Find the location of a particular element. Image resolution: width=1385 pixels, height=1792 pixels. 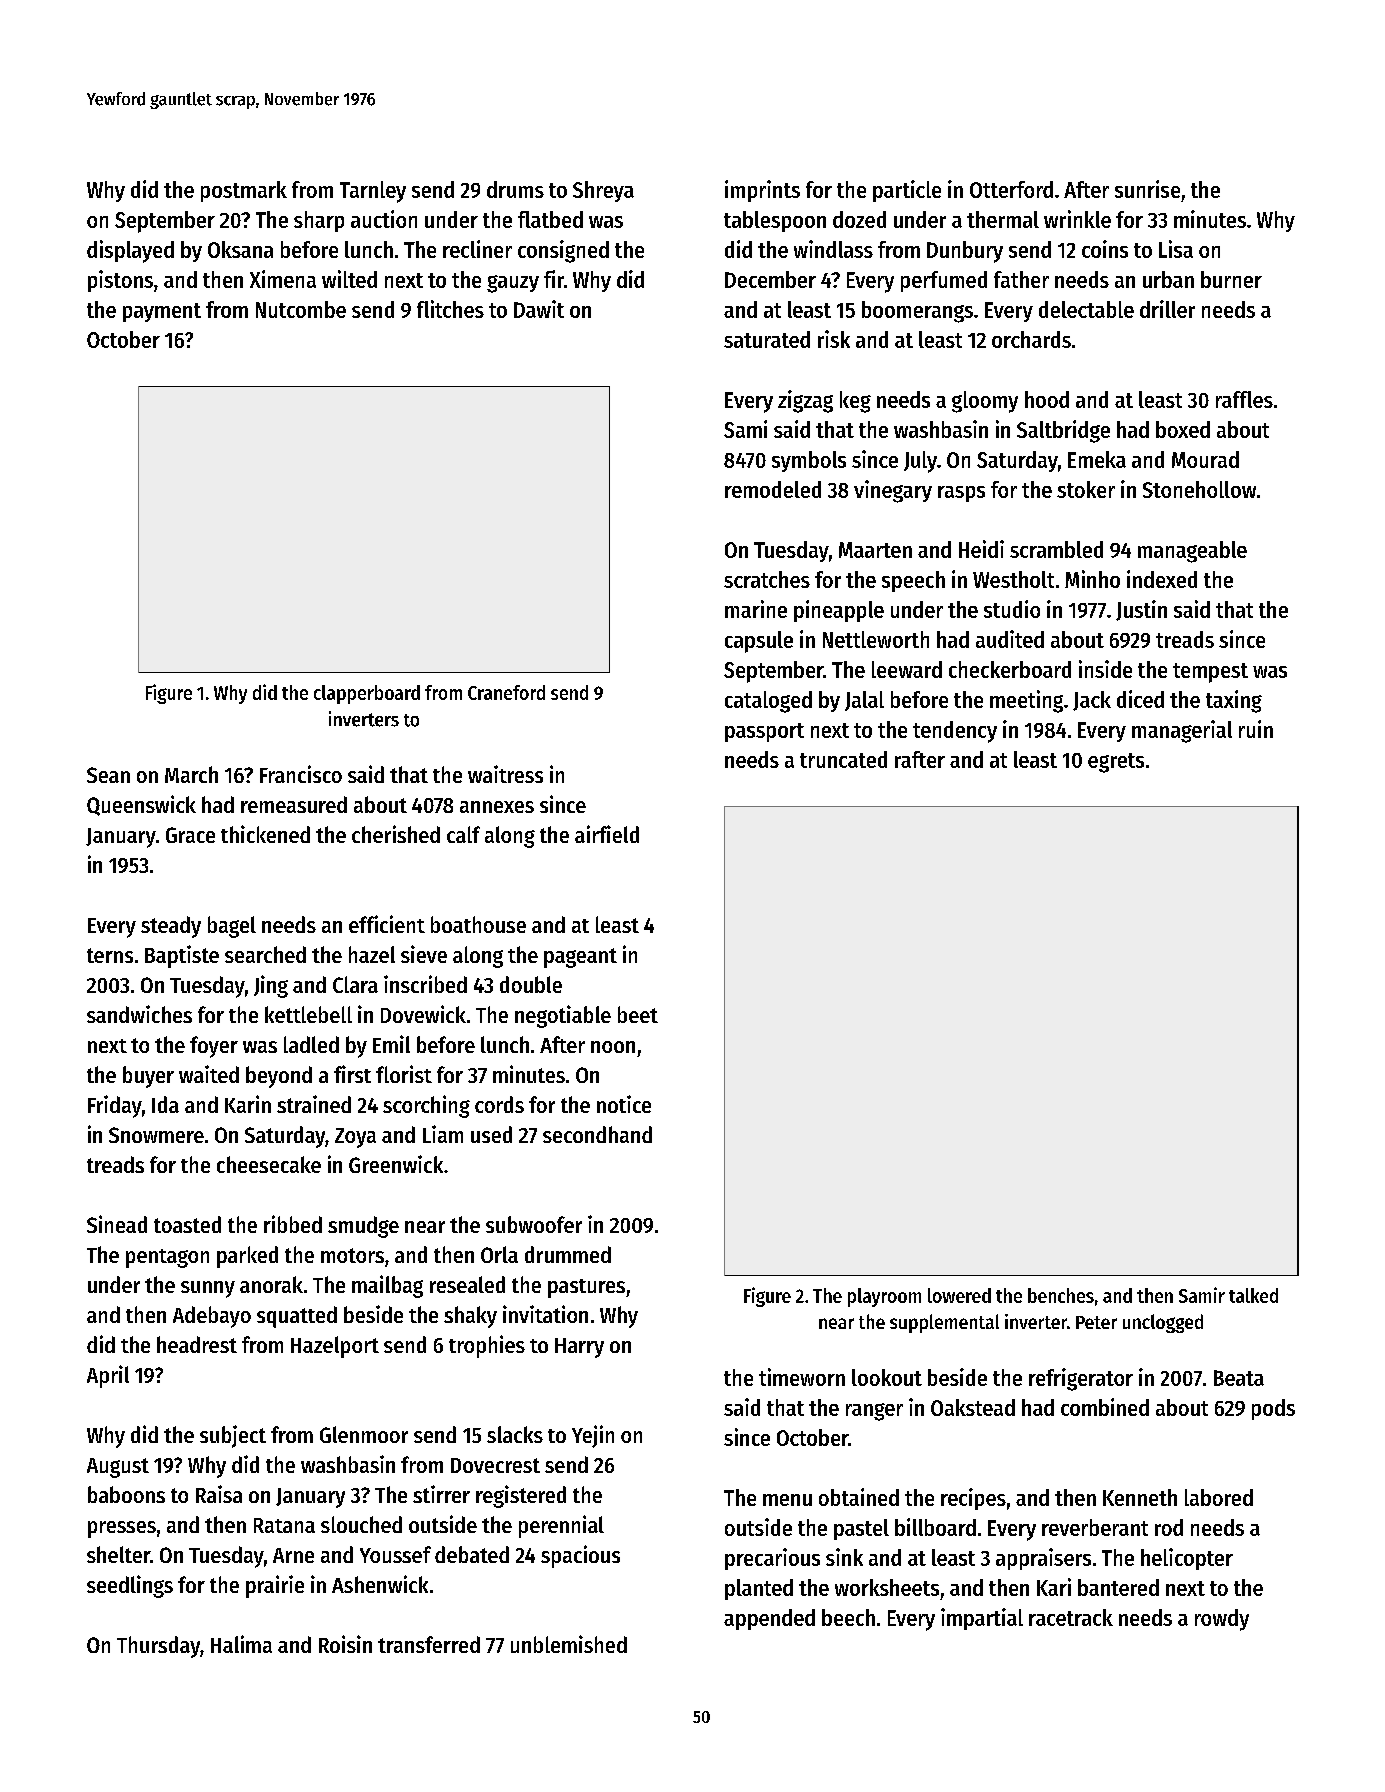

clapperboard is located at coordinates (367, 694).
